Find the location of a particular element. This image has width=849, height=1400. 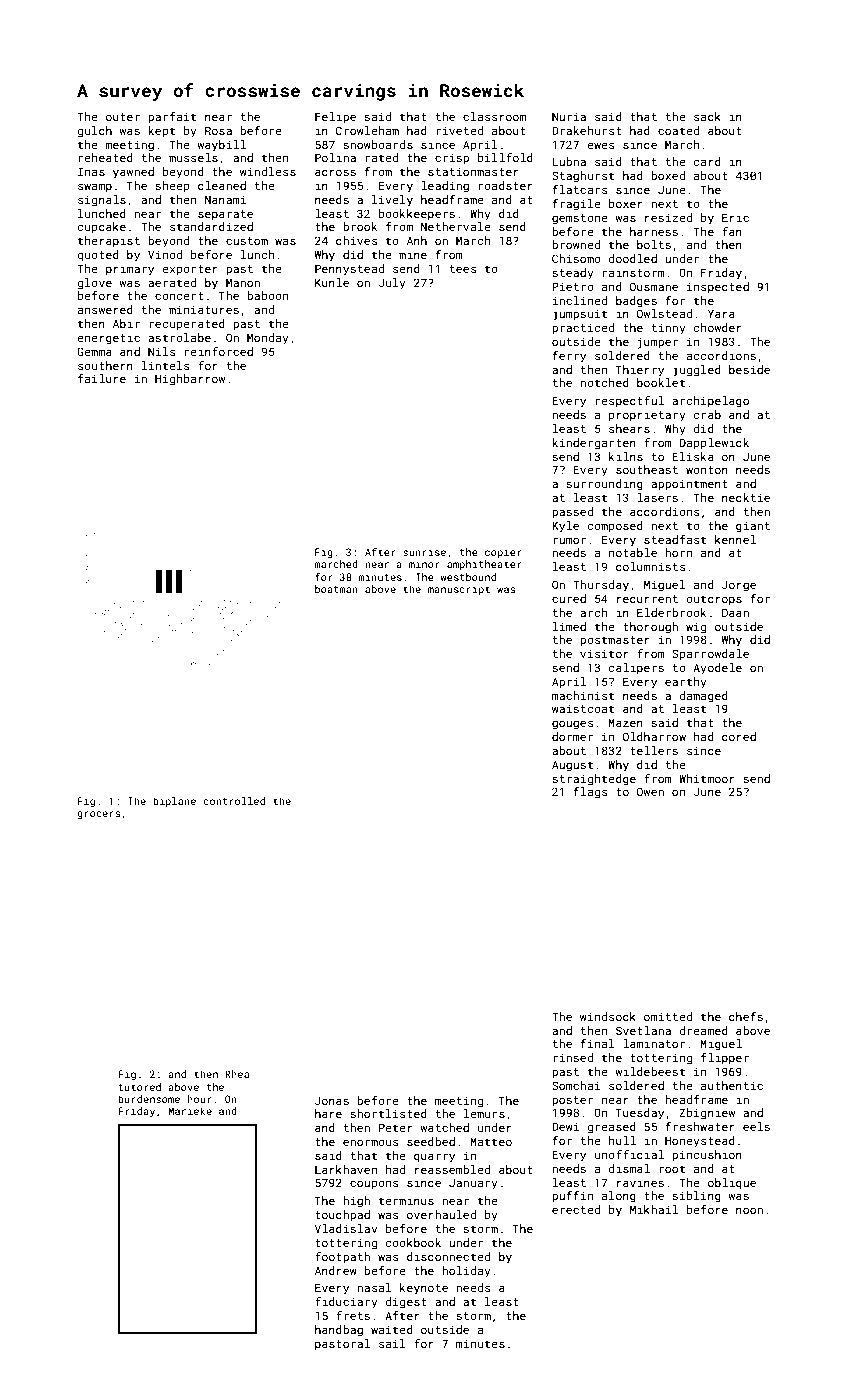

Andrew is located at coordinates (336, 1270).
